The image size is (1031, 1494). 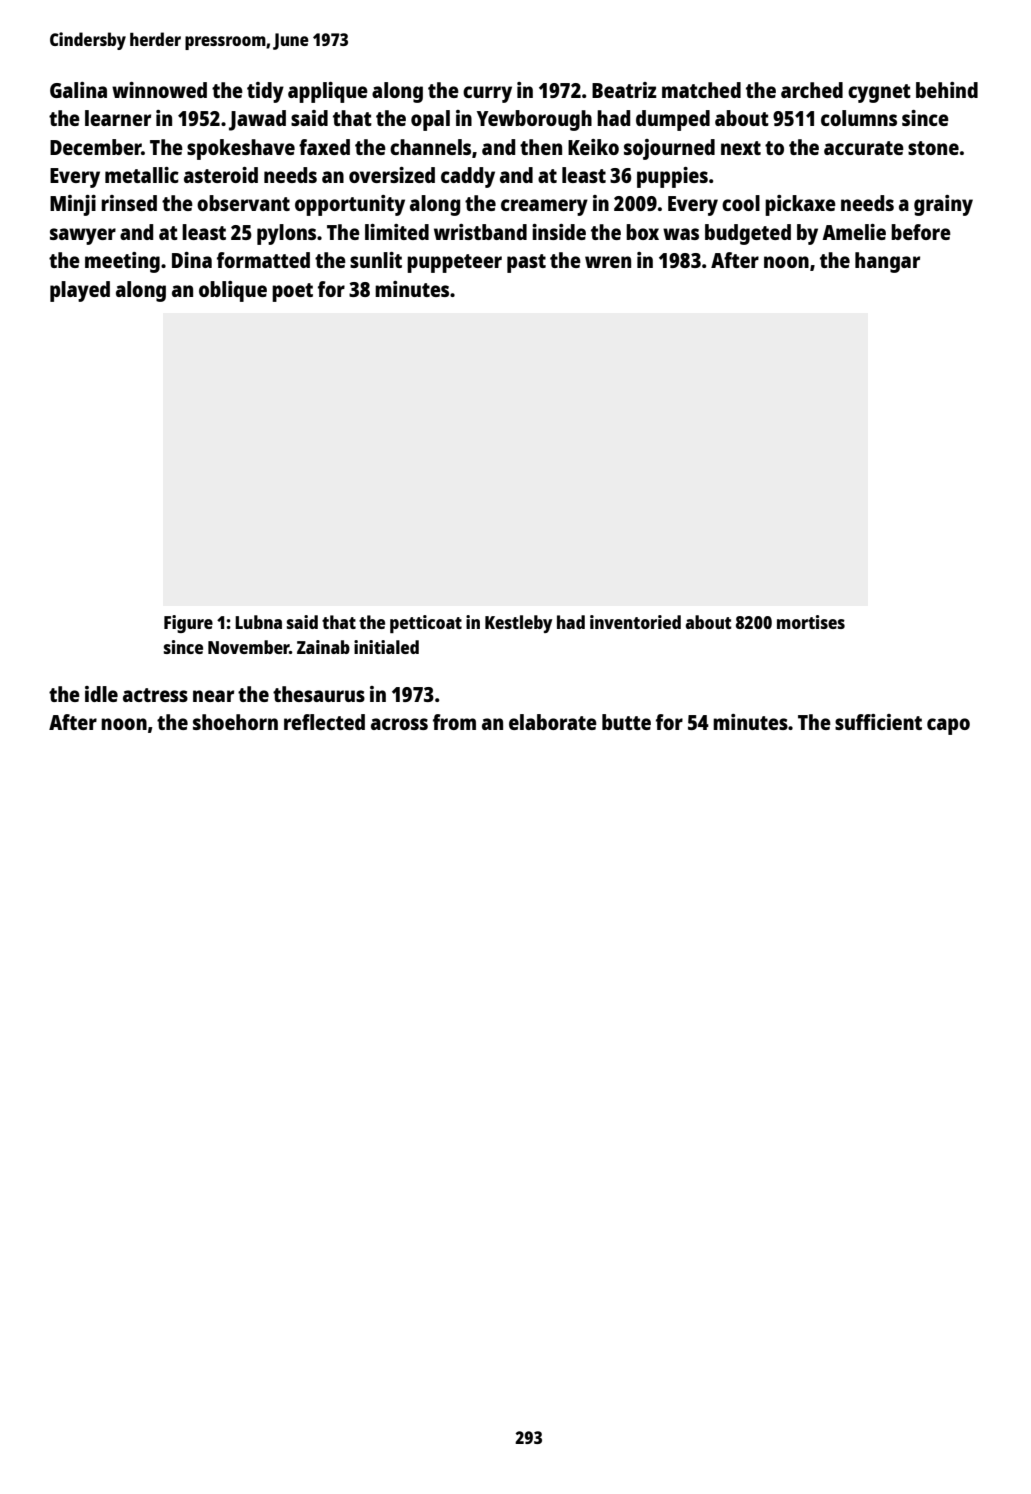 I want to click on capo, so click(x=948, y=726).
